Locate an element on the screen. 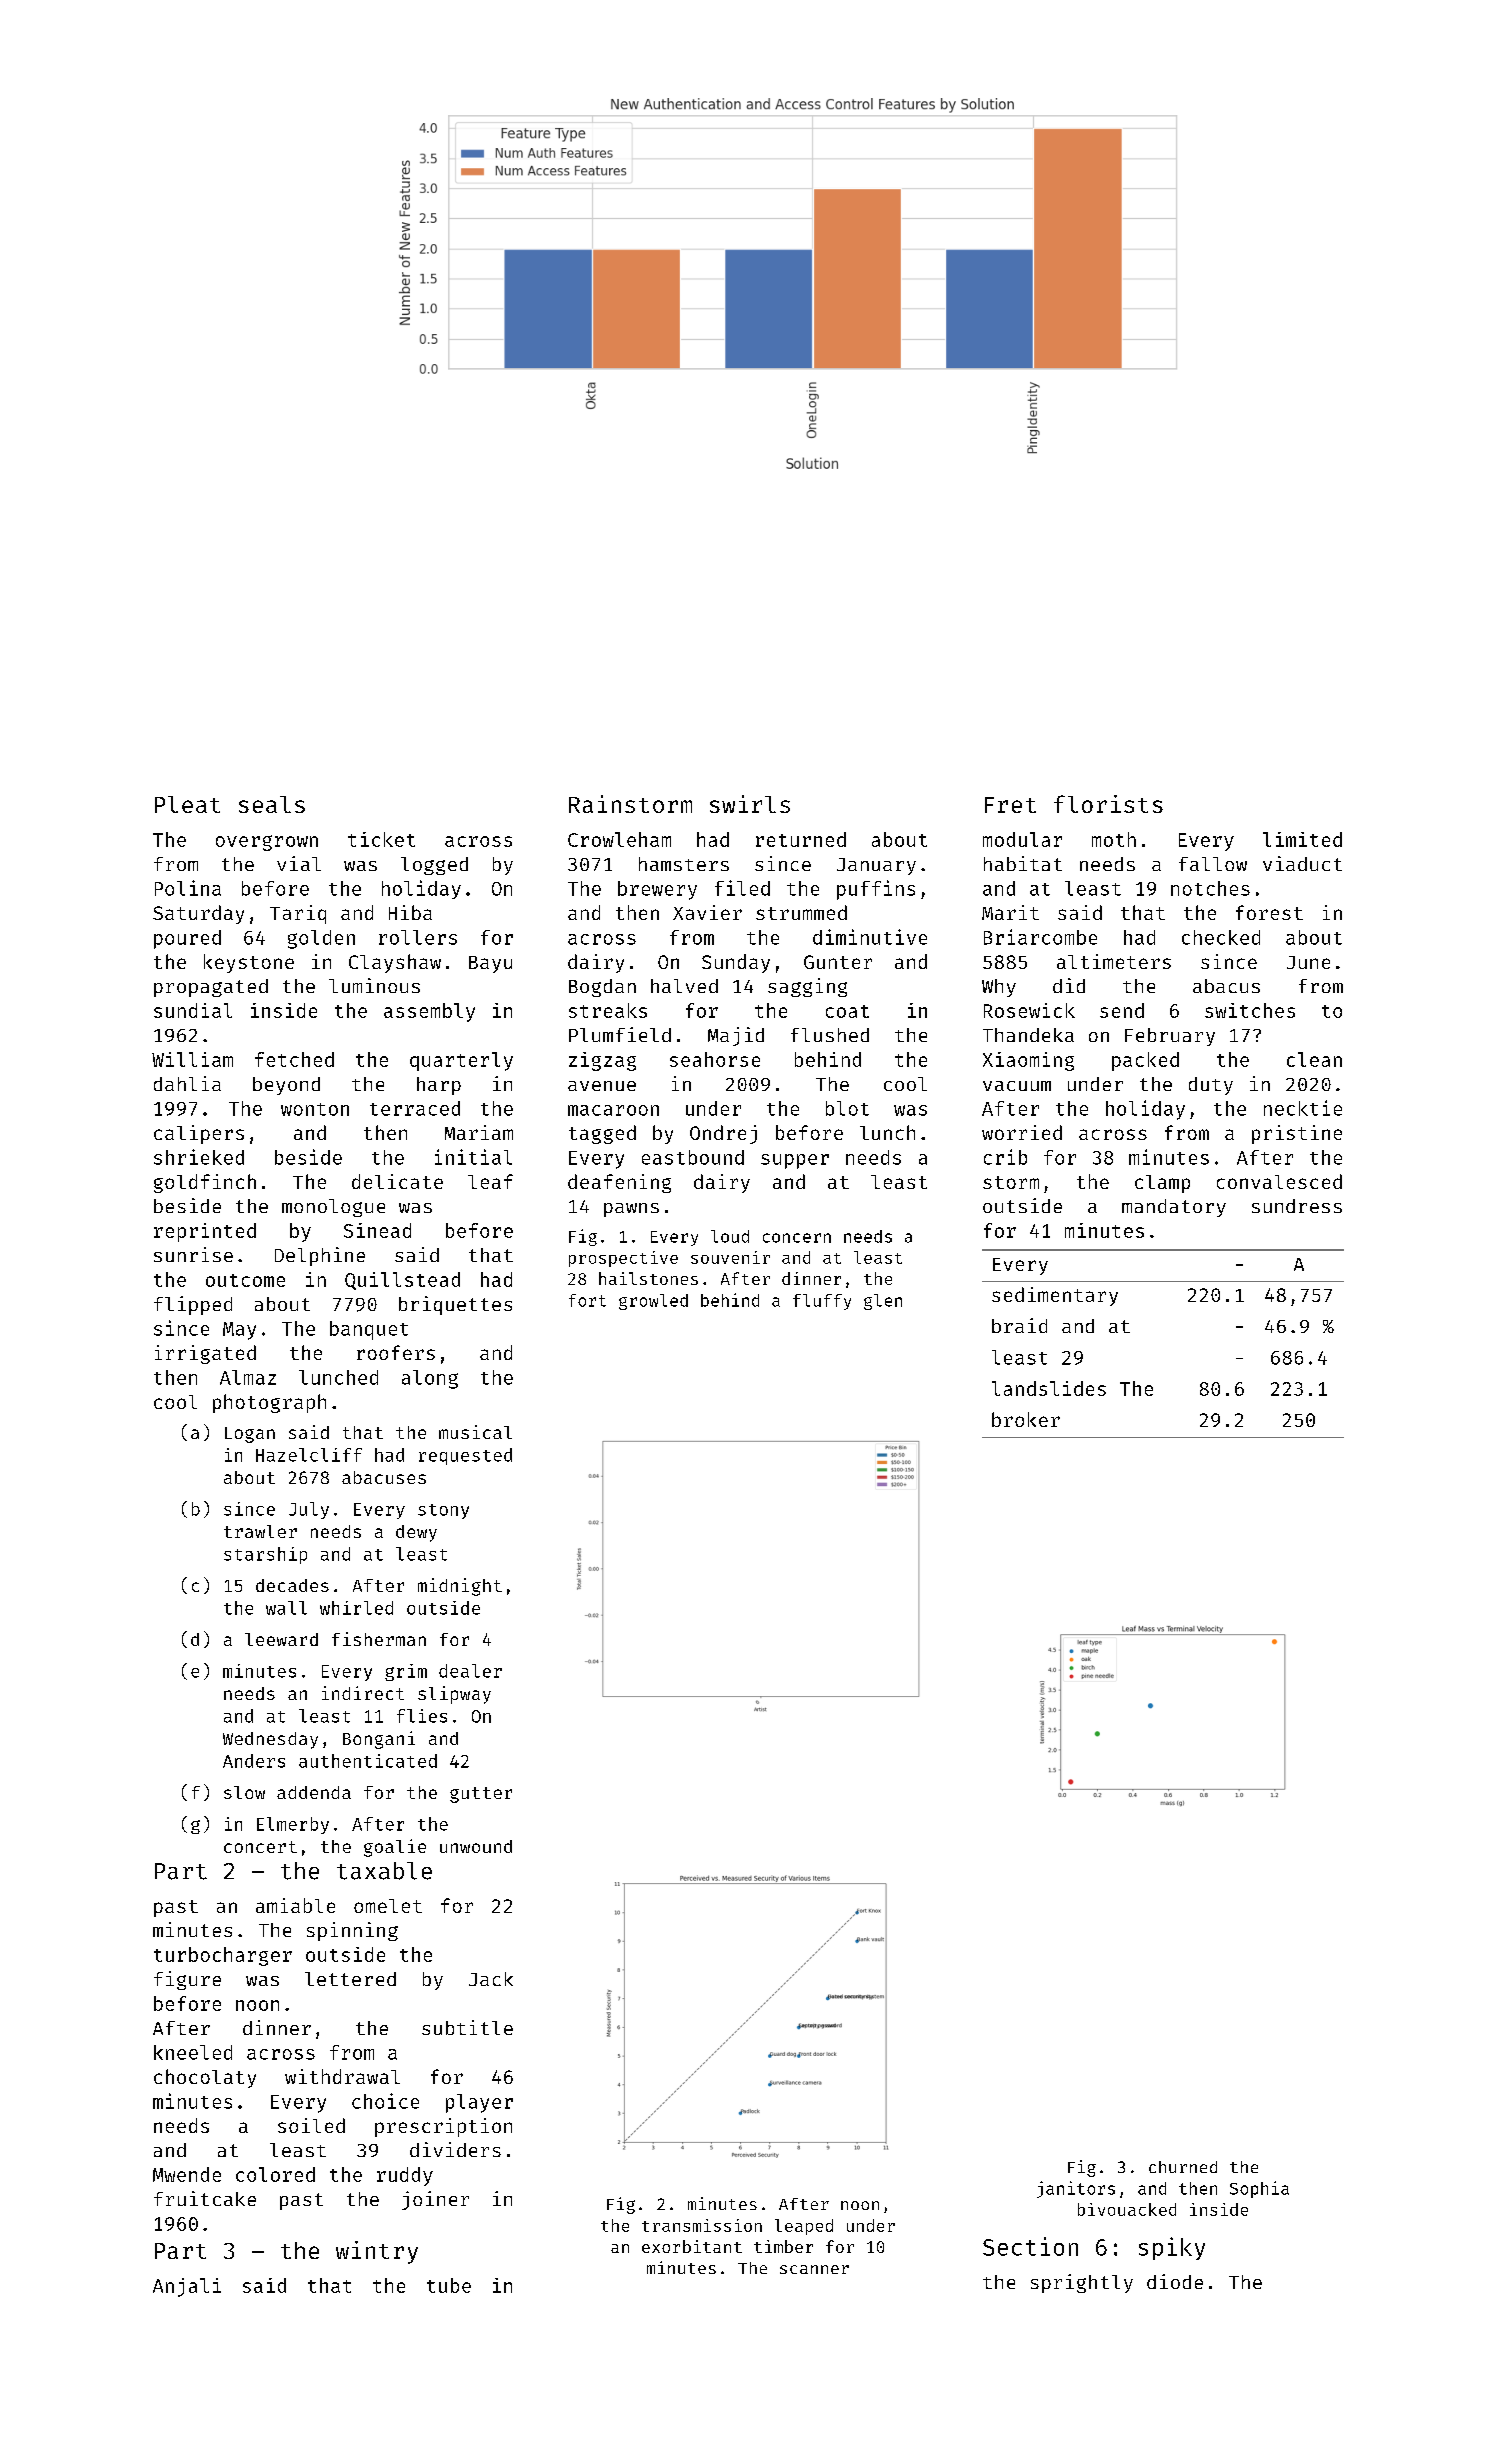  Sophia is located at coordinates (1259, 2189).
